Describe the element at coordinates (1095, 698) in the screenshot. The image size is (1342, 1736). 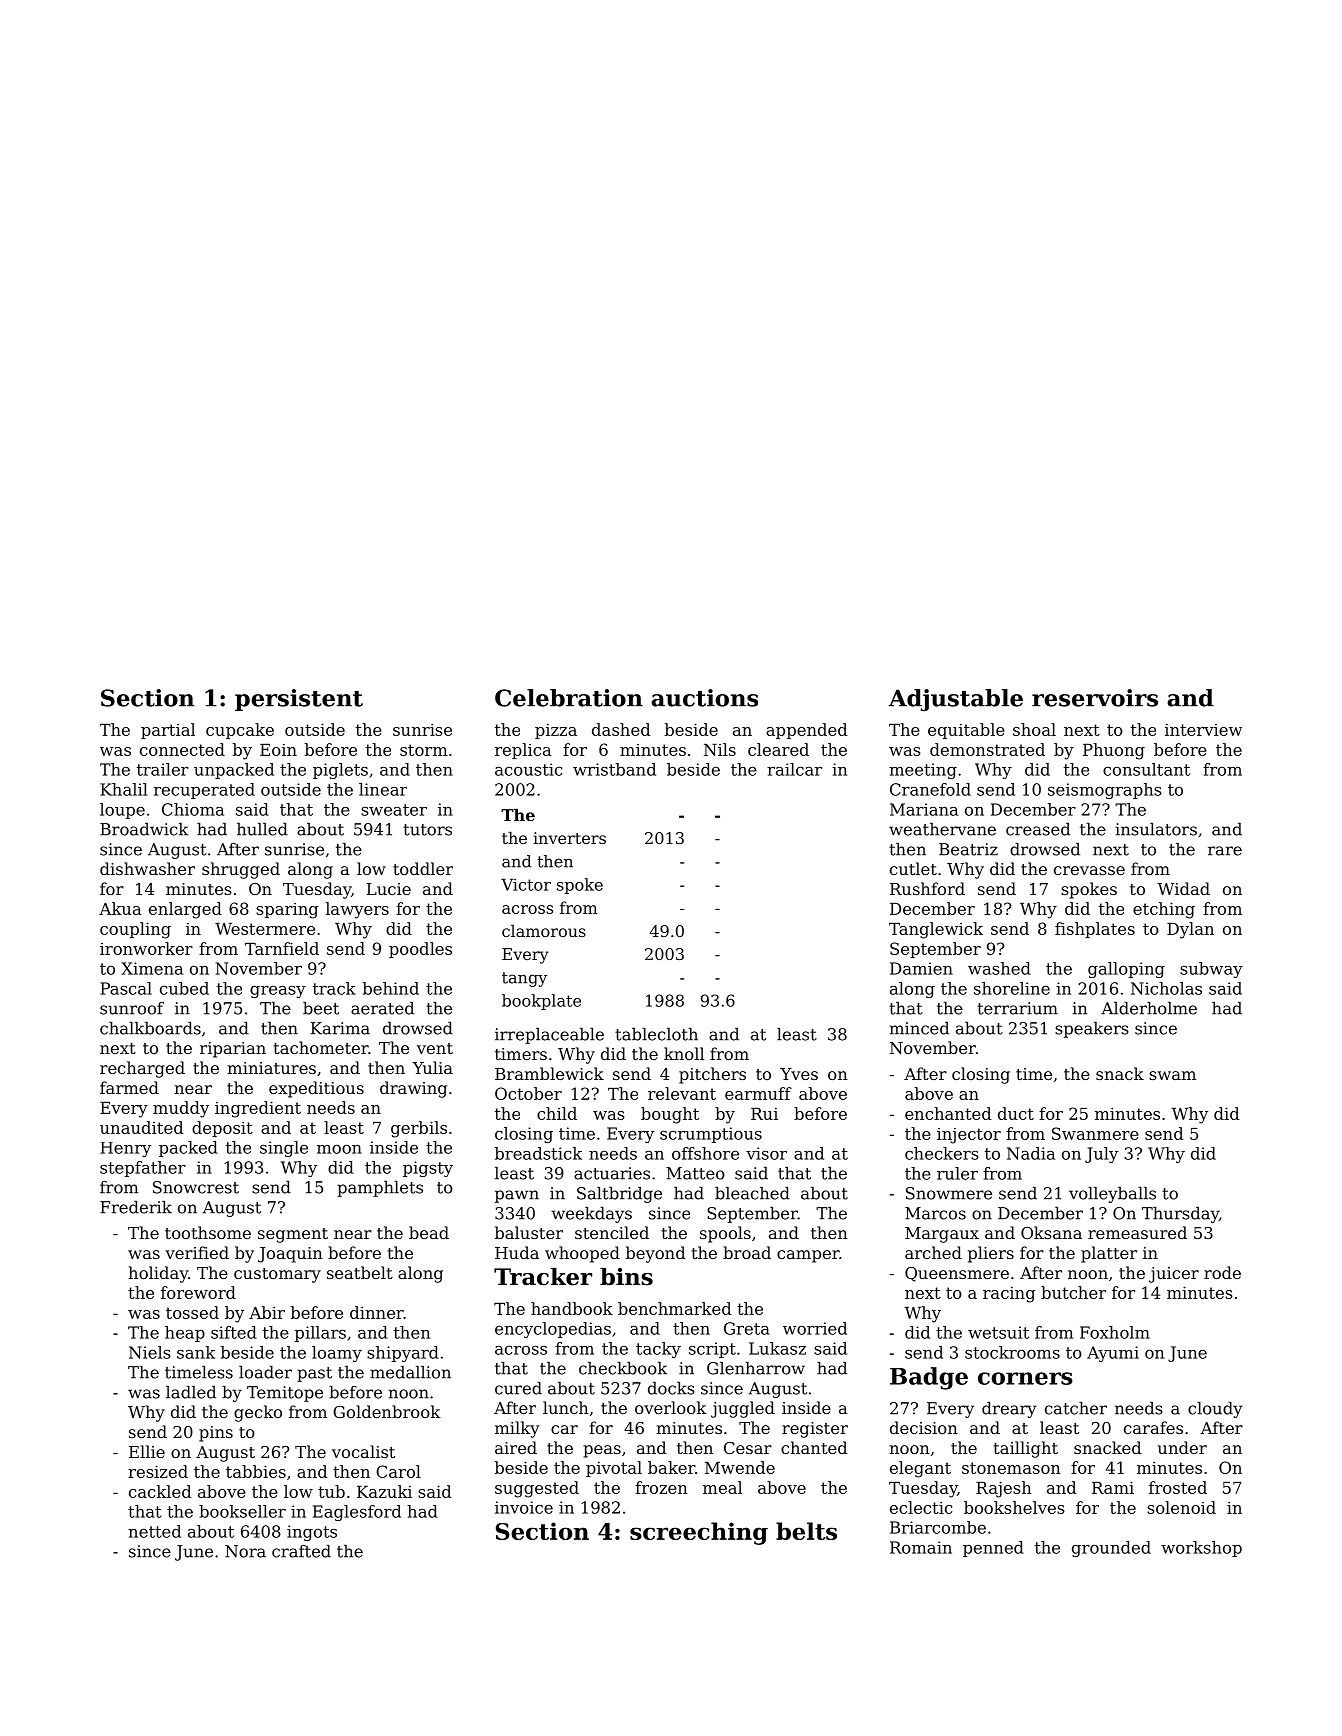
I see `reservoirs` at that location.
